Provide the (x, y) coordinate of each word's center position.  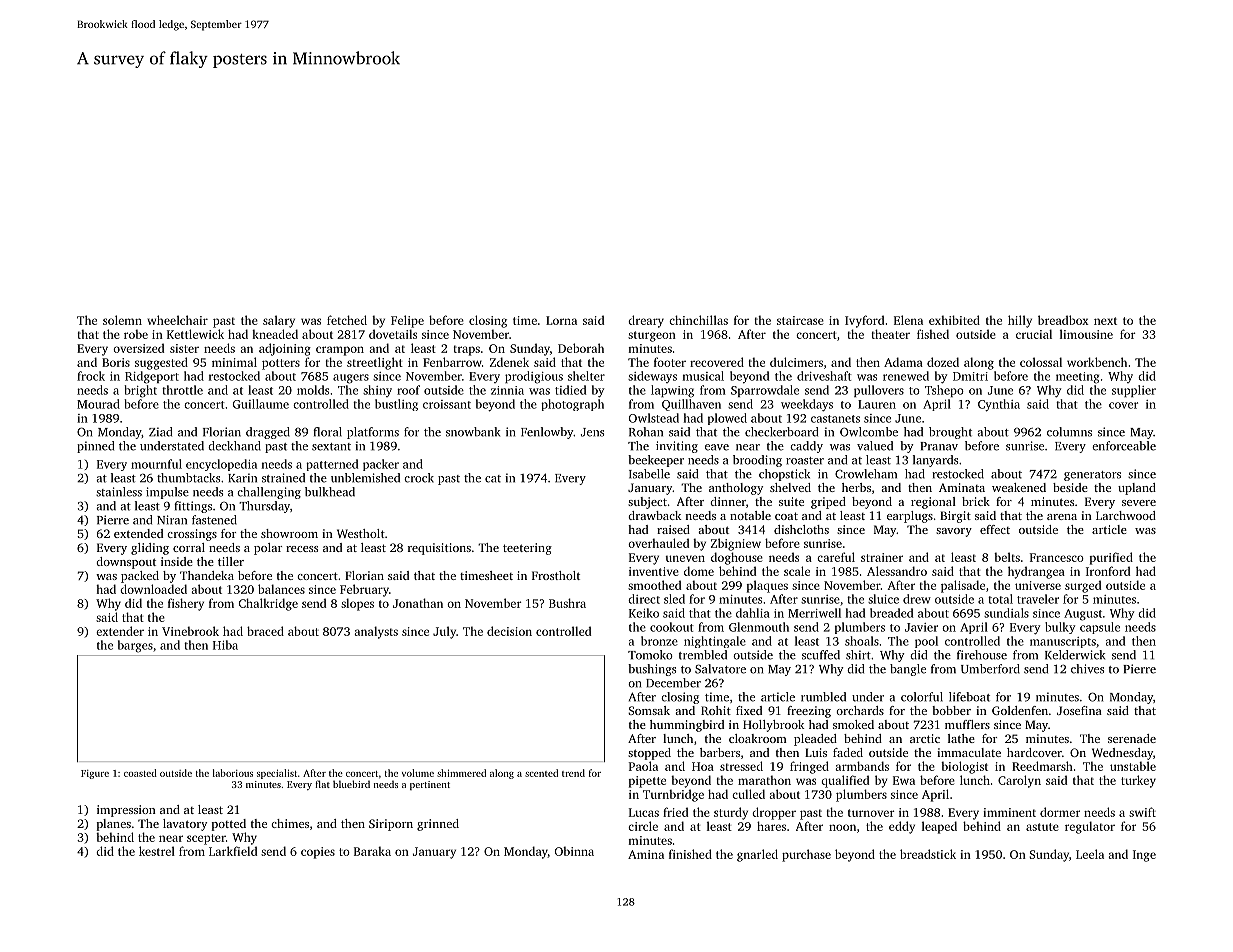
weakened (1019, 487)
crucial (1034, 334)
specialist (277, 774)
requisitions (439, 549)
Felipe (407, 321)
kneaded (275, 334)
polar (268, 549)
